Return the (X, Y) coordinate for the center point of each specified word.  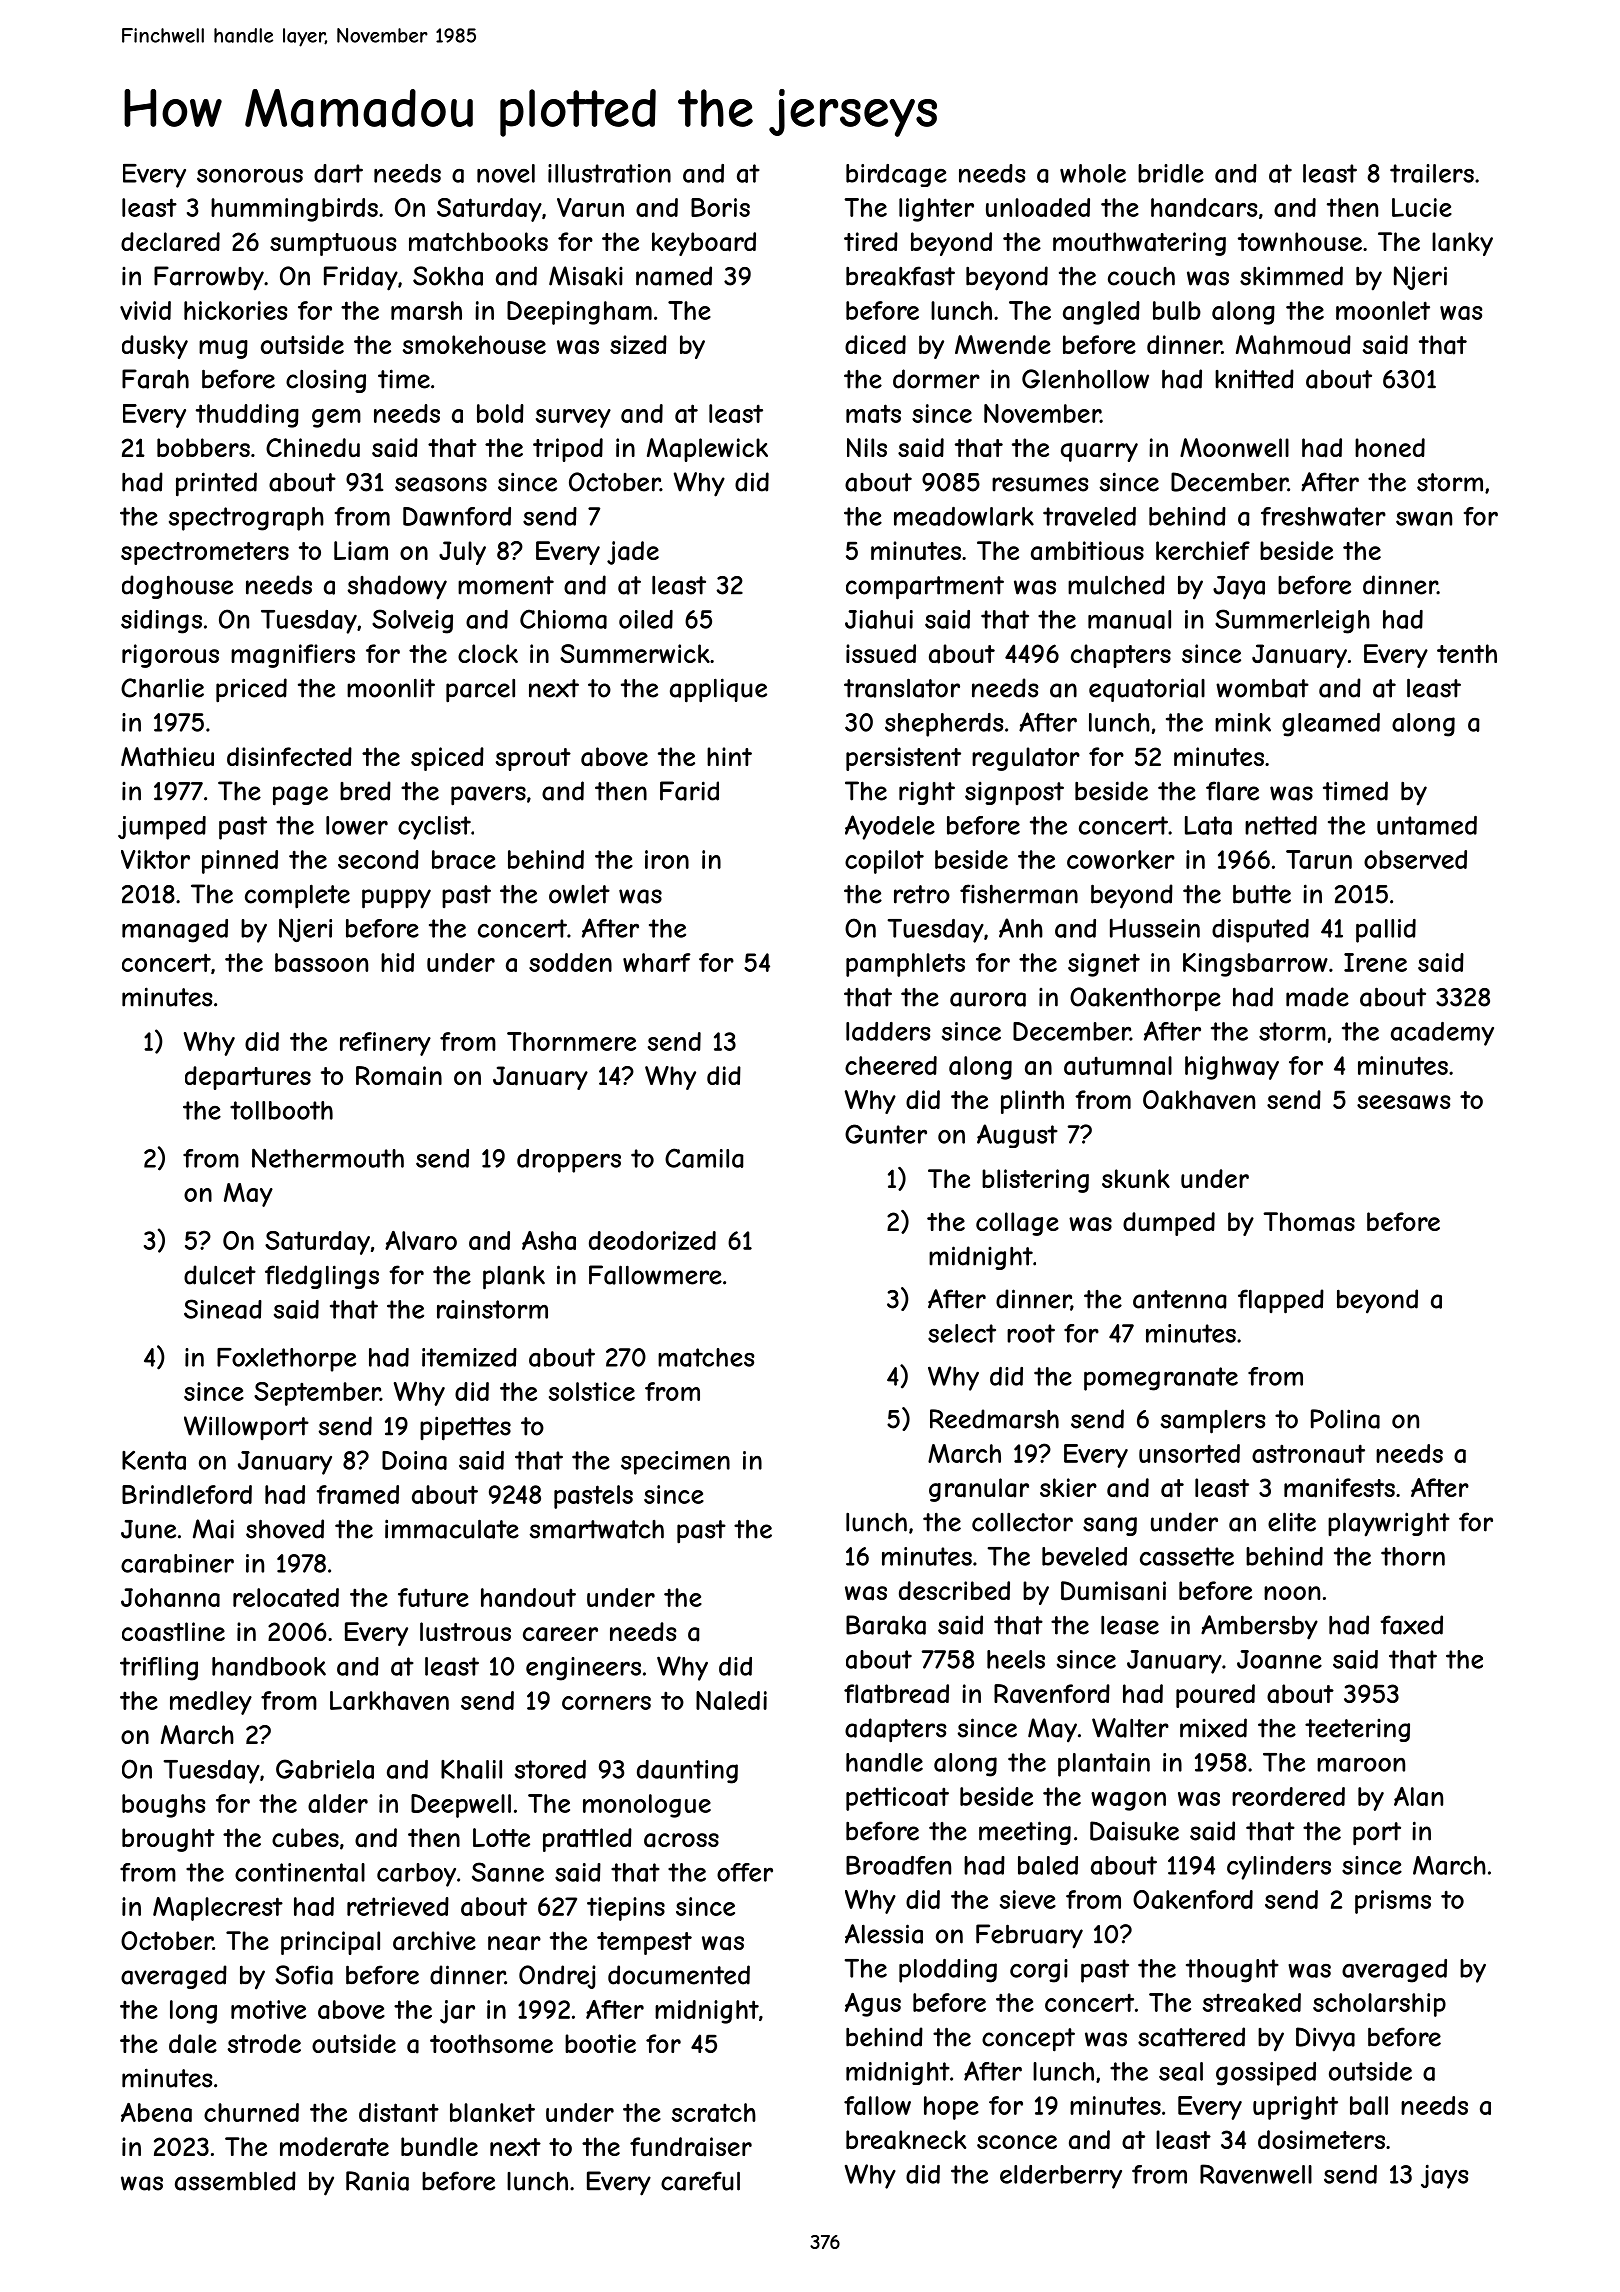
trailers (1432, 173)
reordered (1288, 1796)
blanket (492, 2112)
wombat (1262, 688)
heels (1016, 1659)
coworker (1121, 859)
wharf (657, 962)
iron (667, 859)
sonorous (250, 175)
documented (679, 1975)
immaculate (452, 1529)
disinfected (289, 756)
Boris (720, 207)
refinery (385, 1044)
